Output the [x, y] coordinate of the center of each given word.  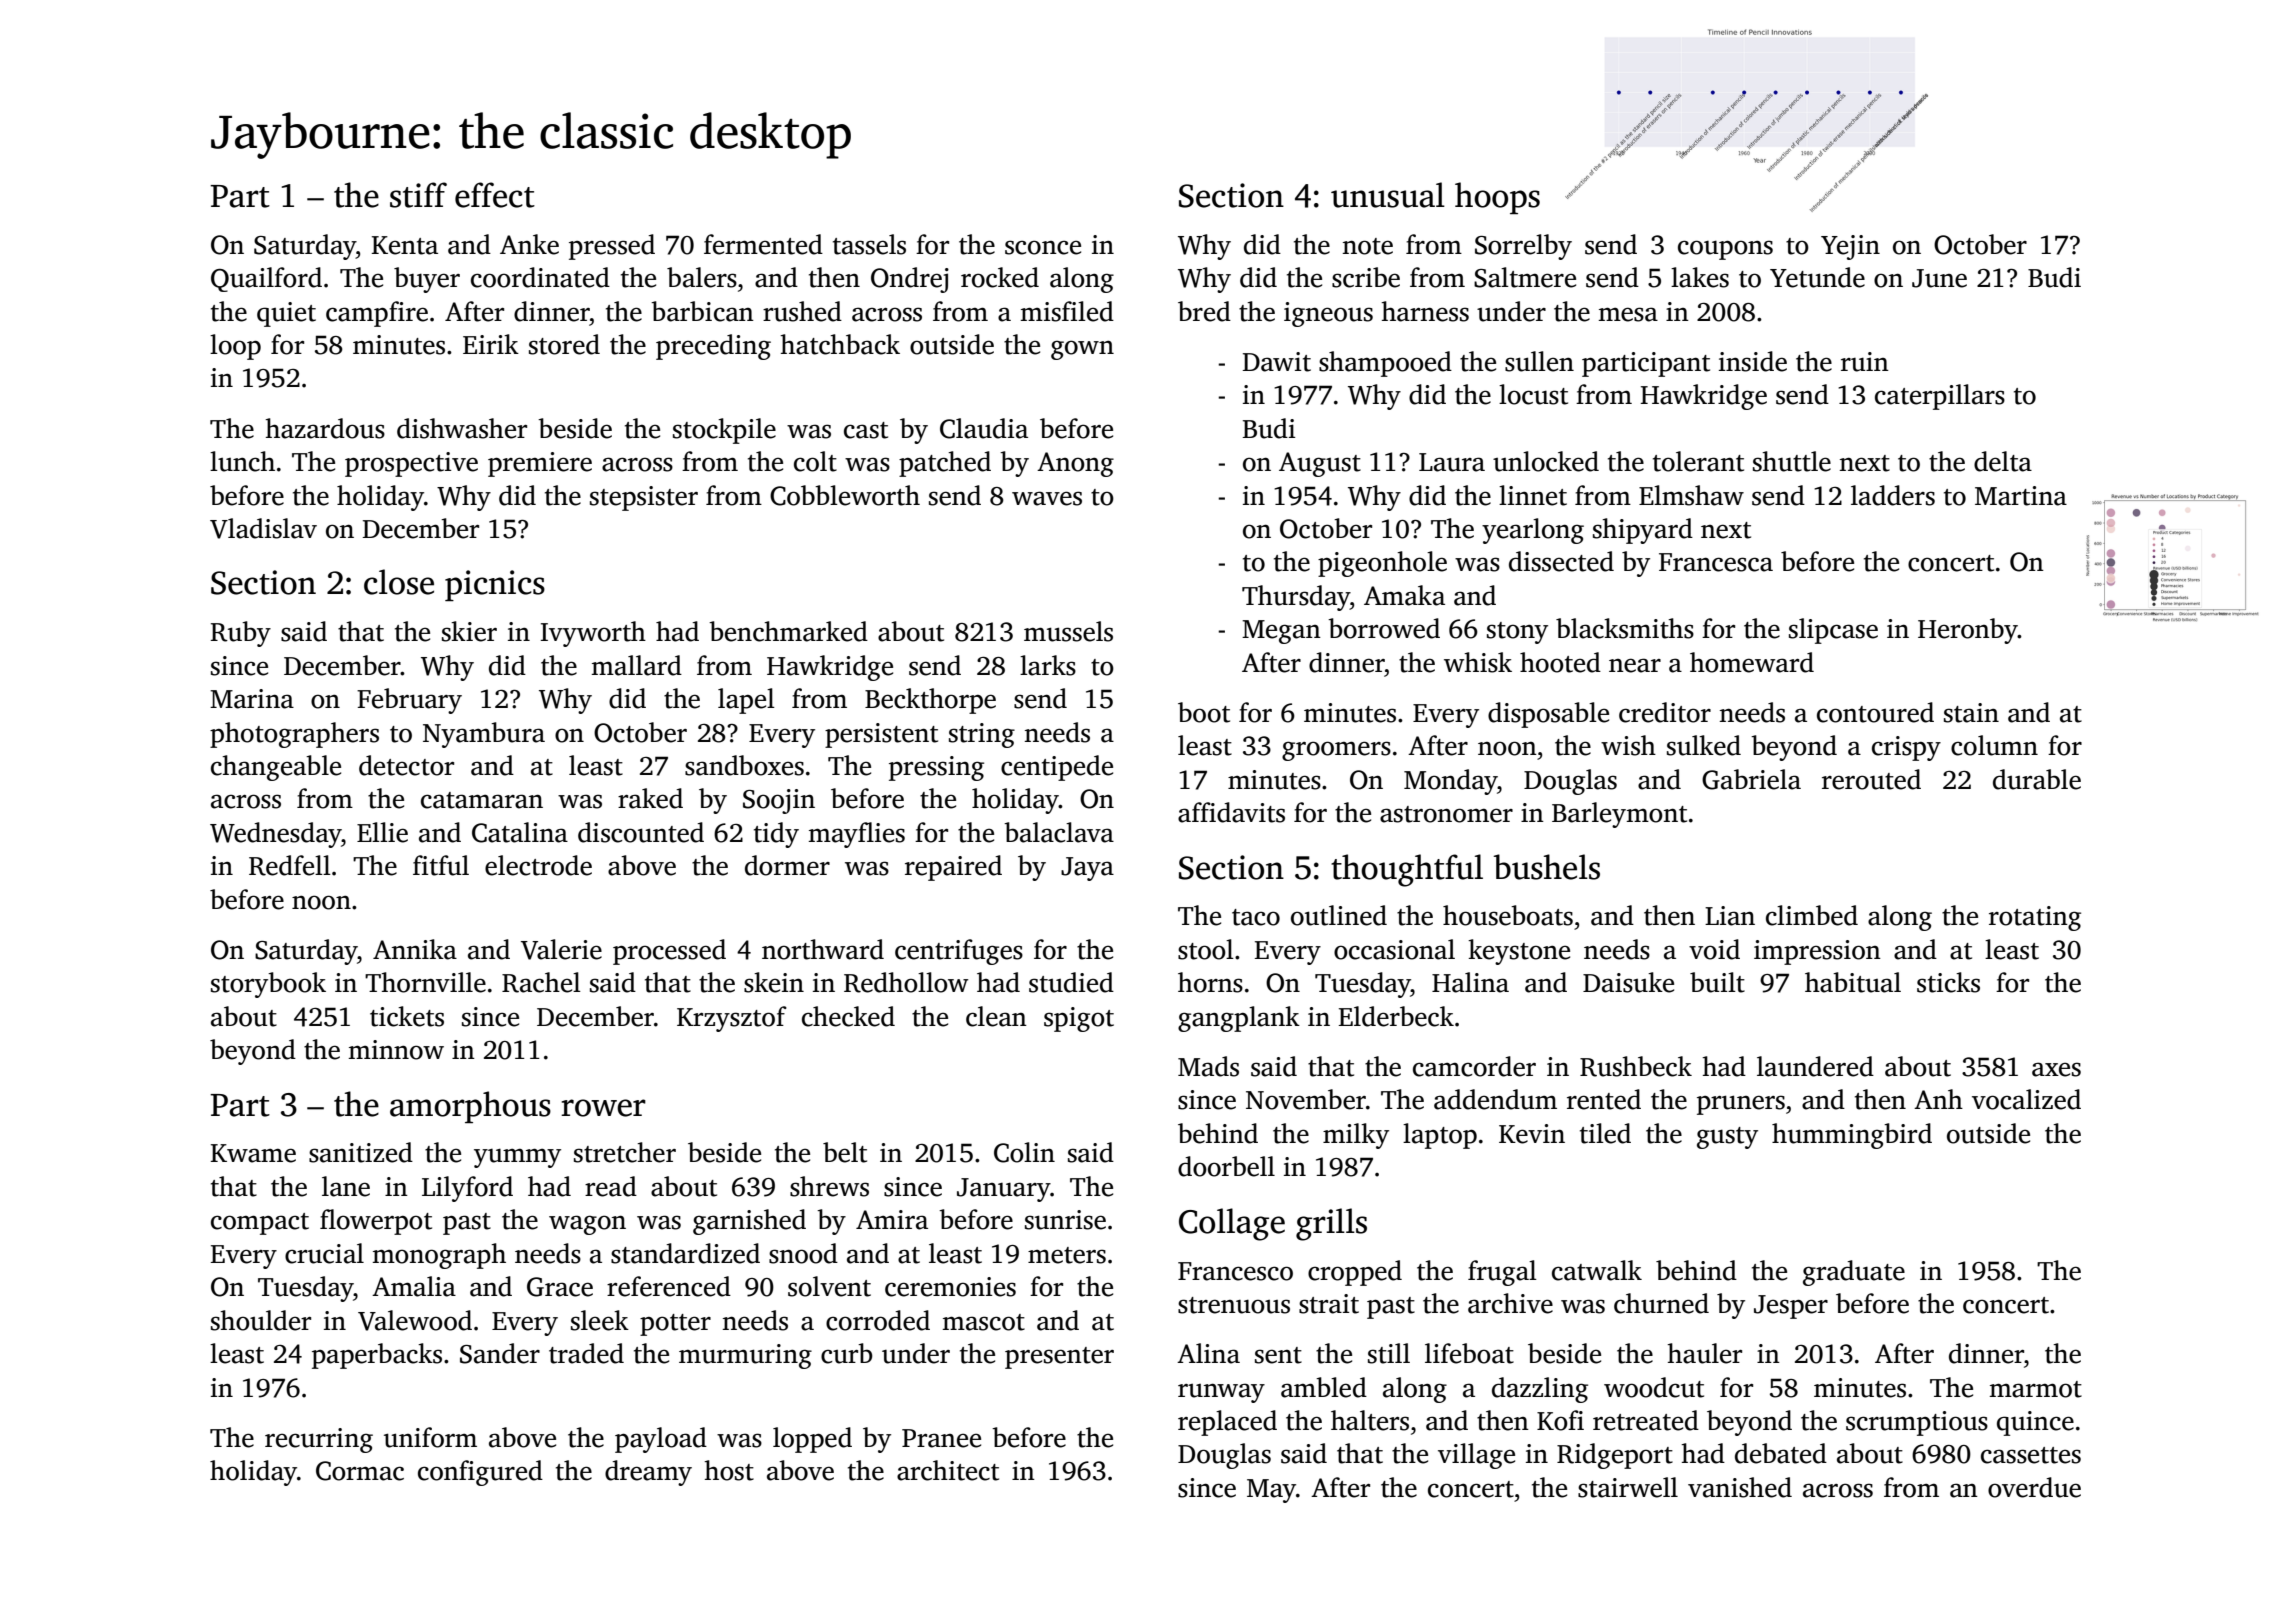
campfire [377, 314]
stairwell [1628, 1487]
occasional [1394, 949]
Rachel [541, 982]
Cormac [360, 1471]
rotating [2035, 918]
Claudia [984, 428]
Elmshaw [1691, 495]
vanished [1740, 1487]
